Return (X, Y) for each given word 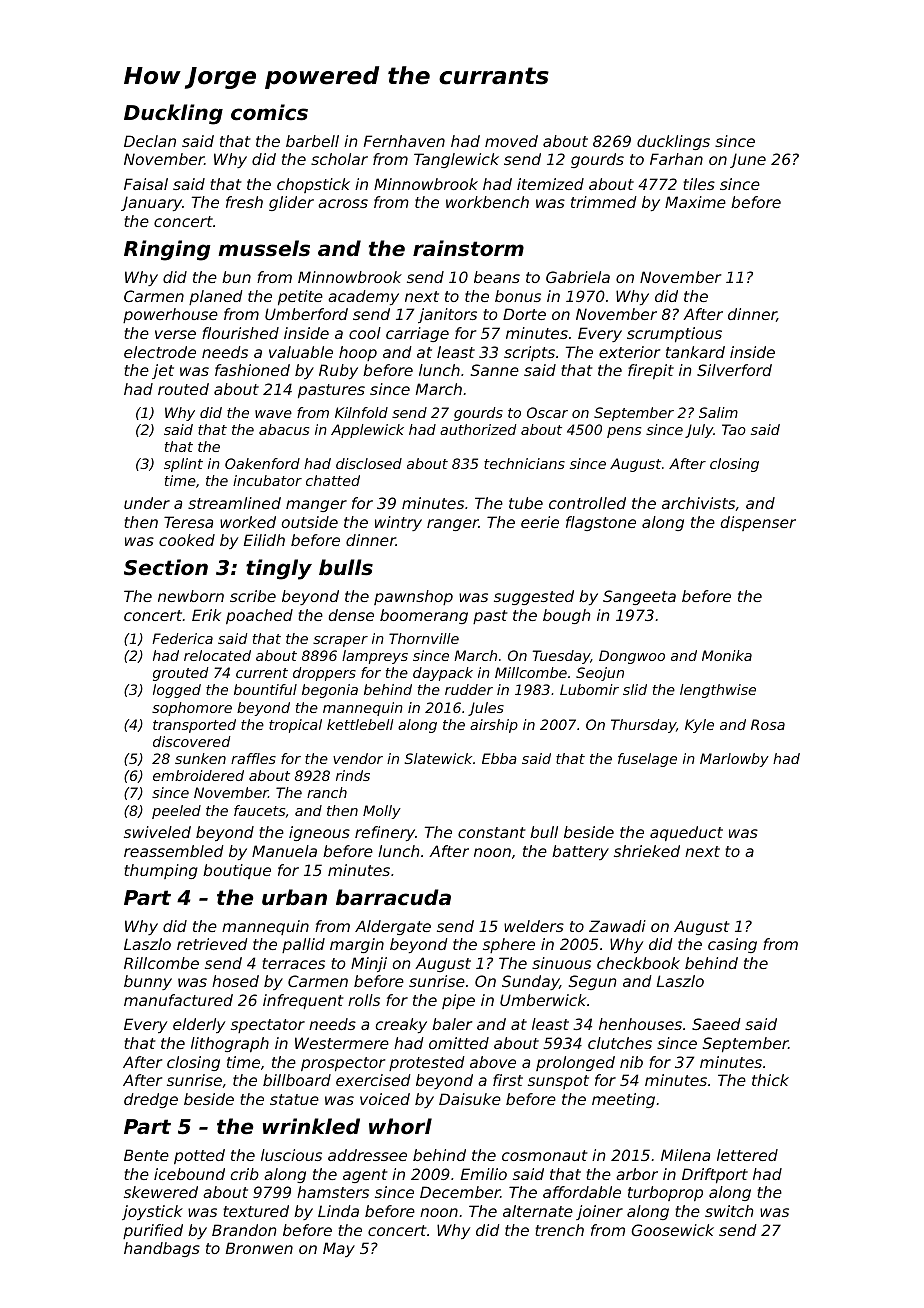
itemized (550, 184)
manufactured (178, 1000)
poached (259, 616)
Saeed (716, 1024)
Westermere (342, 1043)
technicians (524, 463)
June (748, 160)
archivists (698, 503)
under (147, 503)
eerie (540, 522)
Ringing (167, 250)
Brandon (244, 1230)
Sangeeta (639, 597)
